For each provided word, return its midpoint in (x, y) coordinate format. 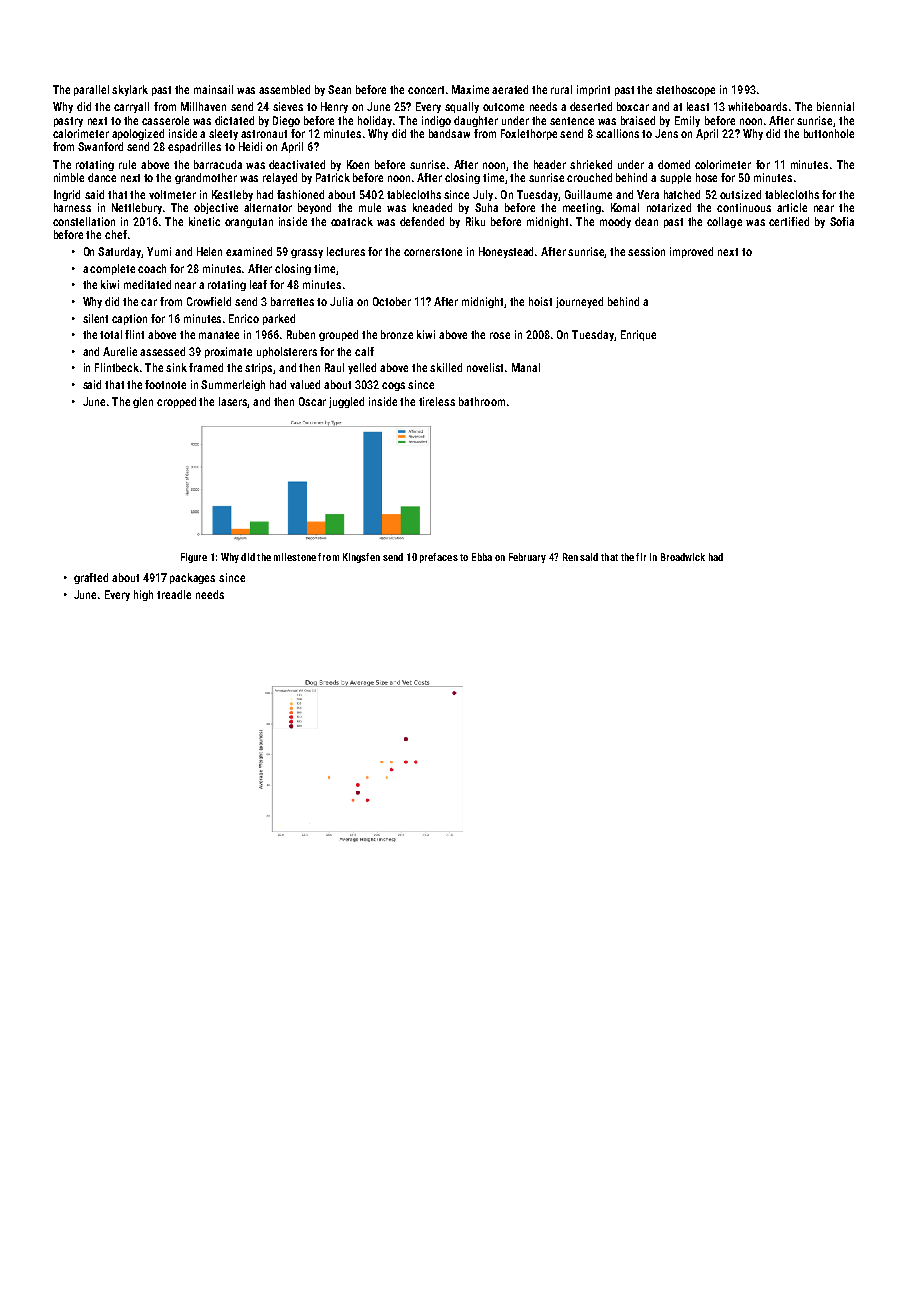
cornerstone (433, 252)
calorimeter (81, 133)
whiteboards (757, 106)
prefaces (439, 558)
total (111, 334)
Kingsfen (361, 558)
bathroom (482, 401)
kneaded (432, 207)
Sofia (842, 221)
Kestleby (232, 195)
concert (426, 90)
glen (143, 402)
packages (192, 578)
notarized (669, 207)
